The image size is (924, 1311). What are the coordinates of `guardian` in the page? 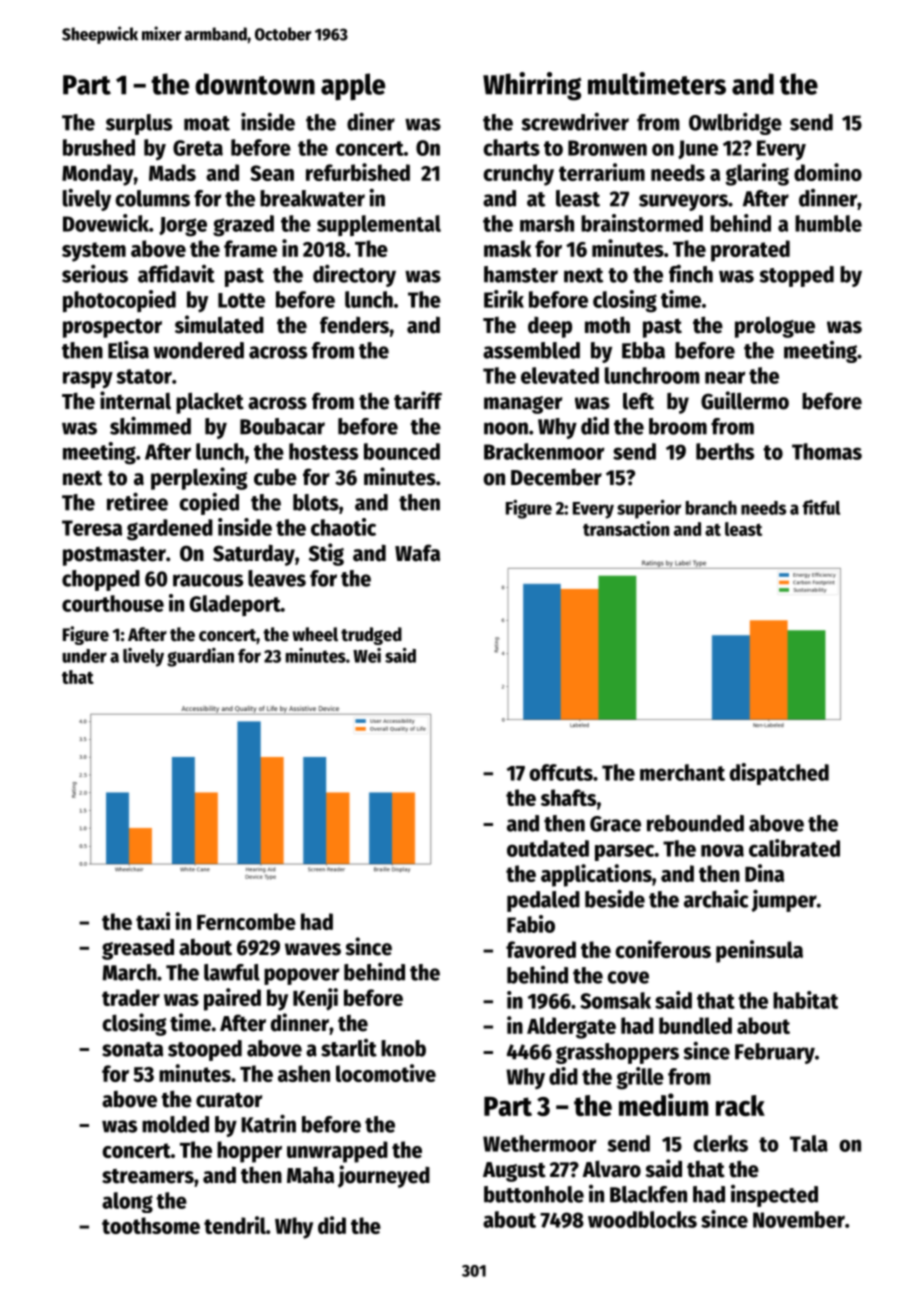 It's located at (200, 657).
